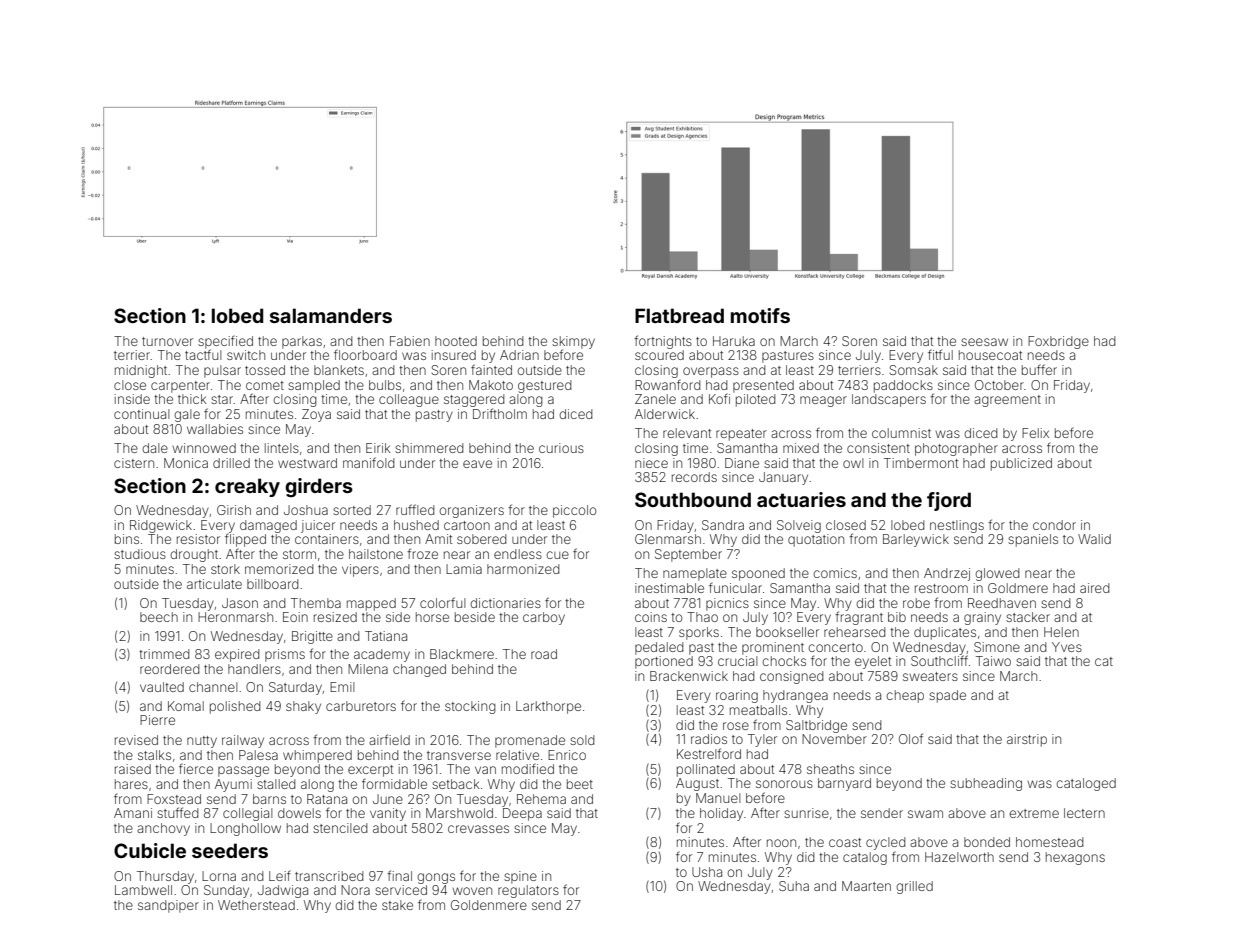 The image size is (1233, 952). What do you see at coordinates (134, 463) in the image?
I see `cistern` at bounding box center [134, 463].
